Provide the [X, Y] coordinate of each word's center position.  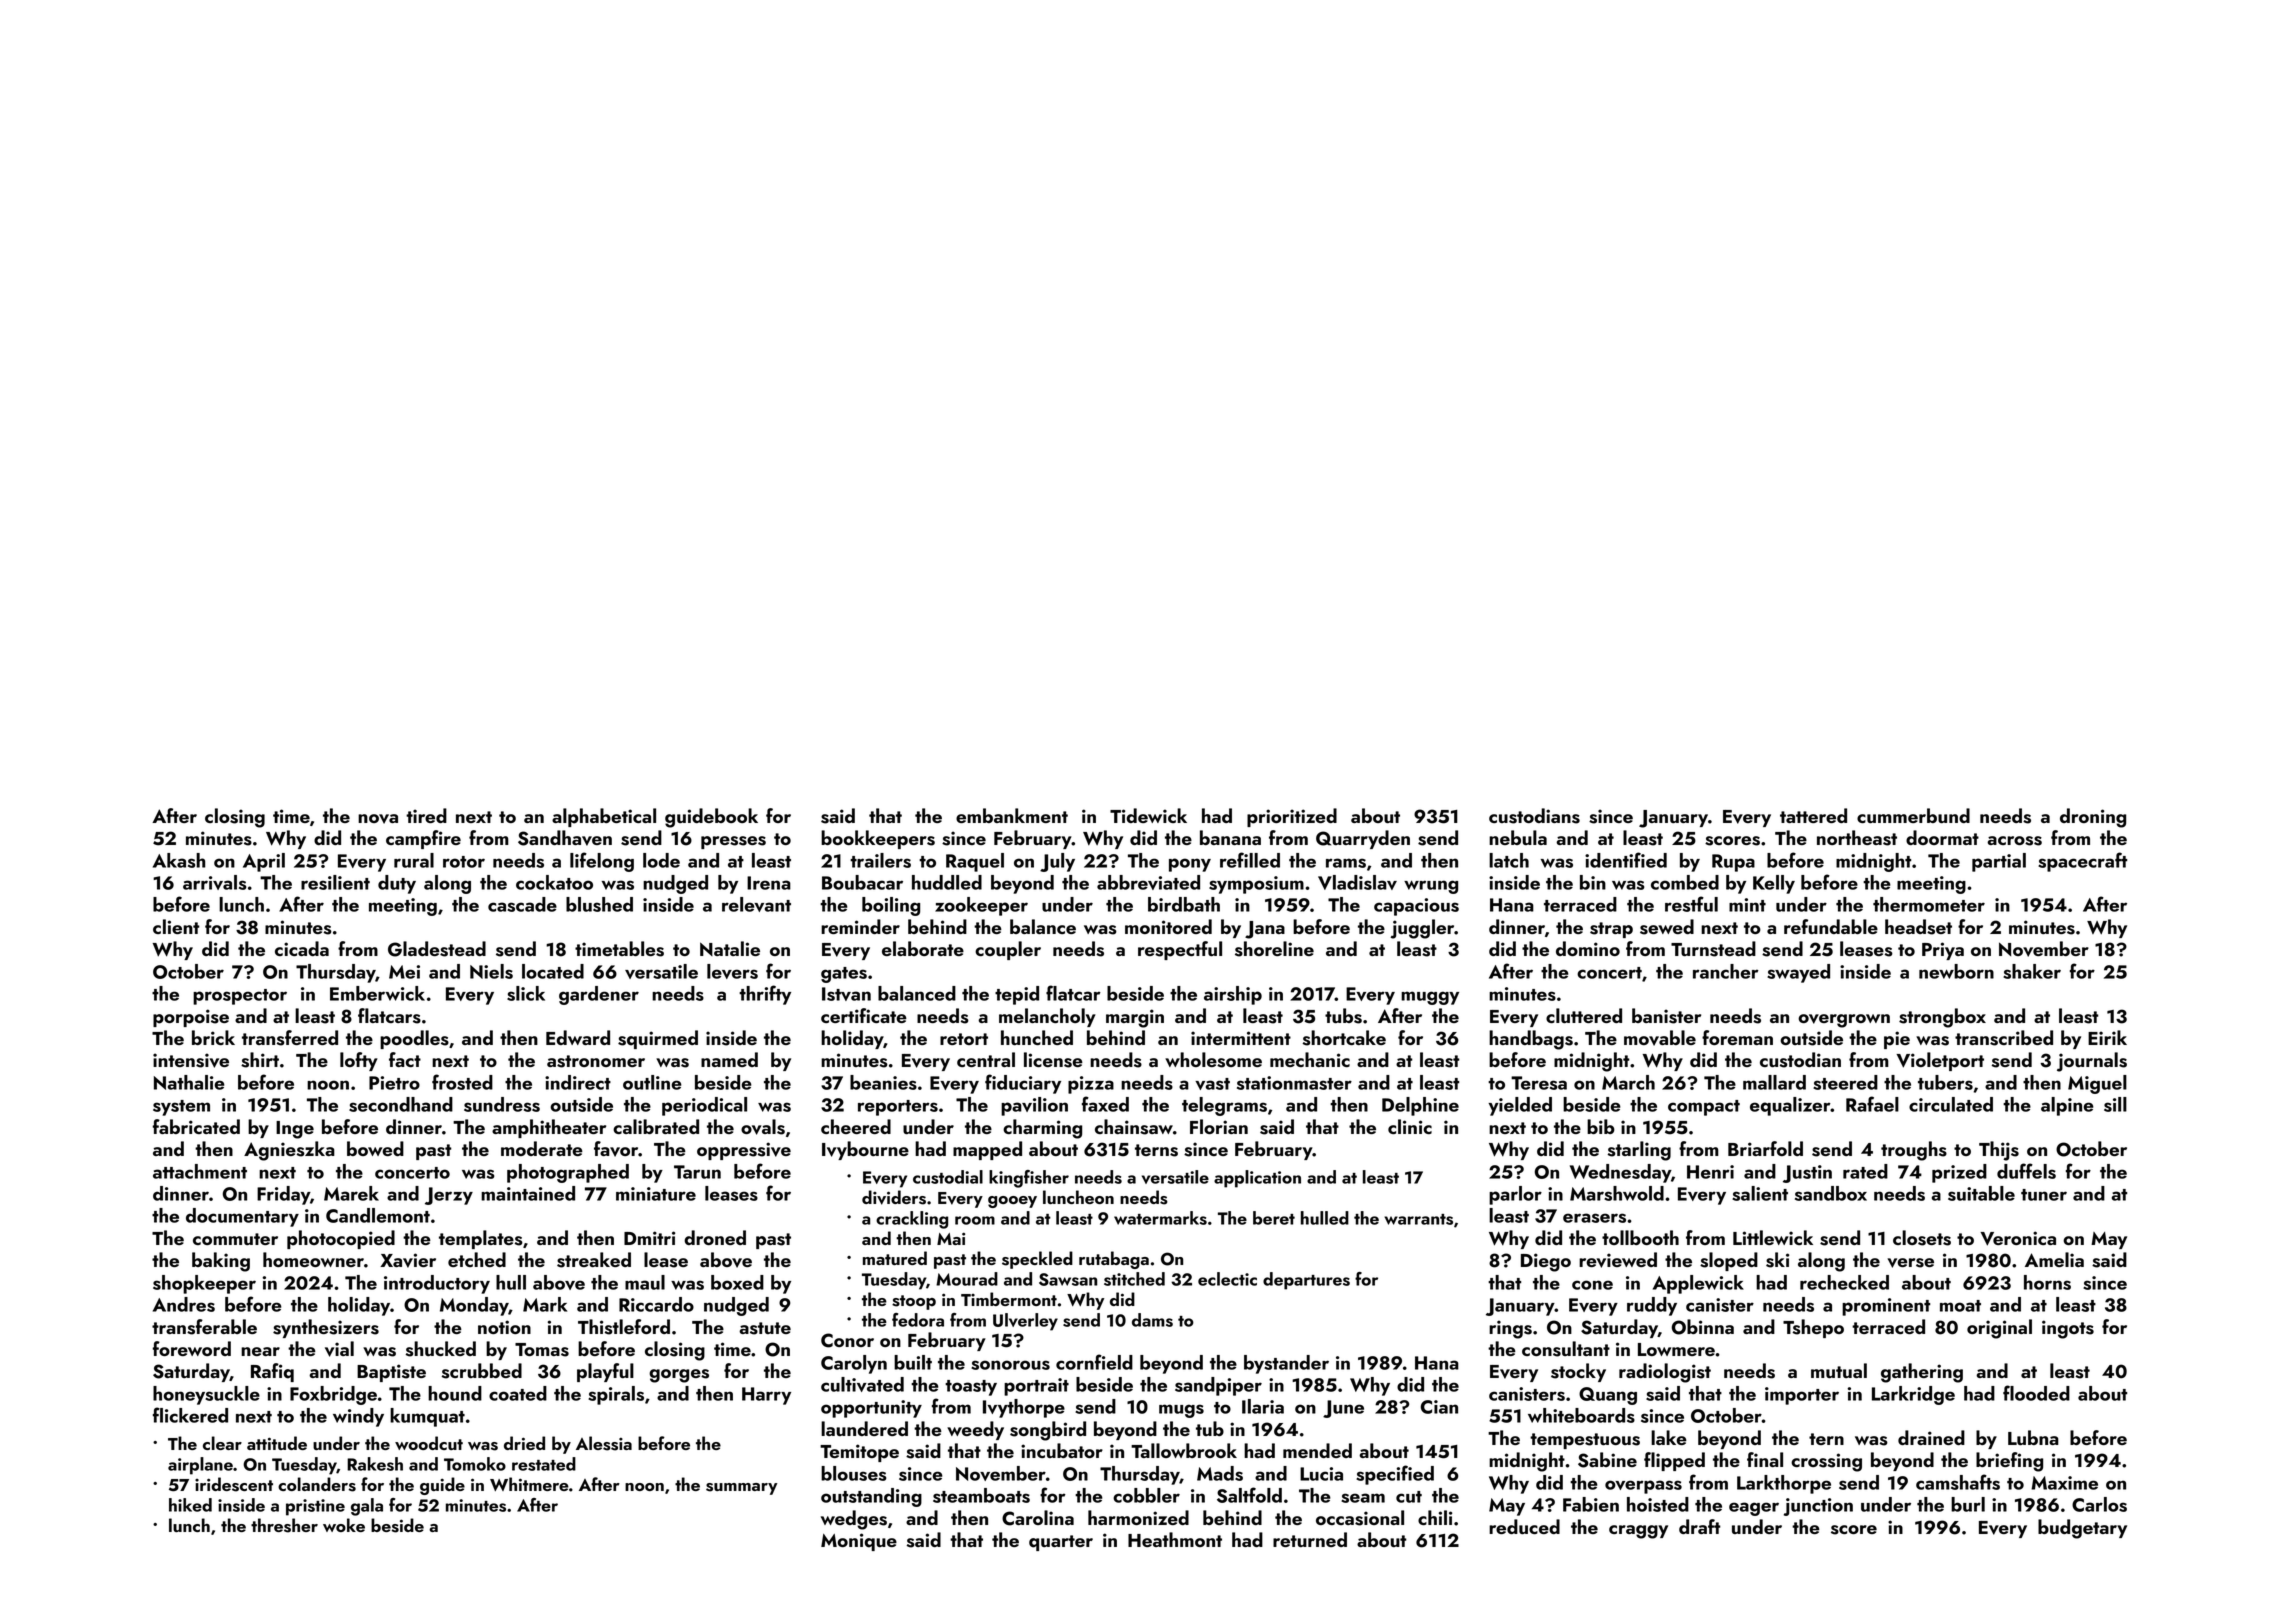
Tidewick [1148, 815]
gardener [599, 995]
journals [2092, 1062]
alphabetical [604, 817]
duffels [2026, 1171]
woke [344, 1525]
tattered [1813, 815]
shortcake [1344, 1038]
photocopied [341, 1239]
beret [1274, 1218]
